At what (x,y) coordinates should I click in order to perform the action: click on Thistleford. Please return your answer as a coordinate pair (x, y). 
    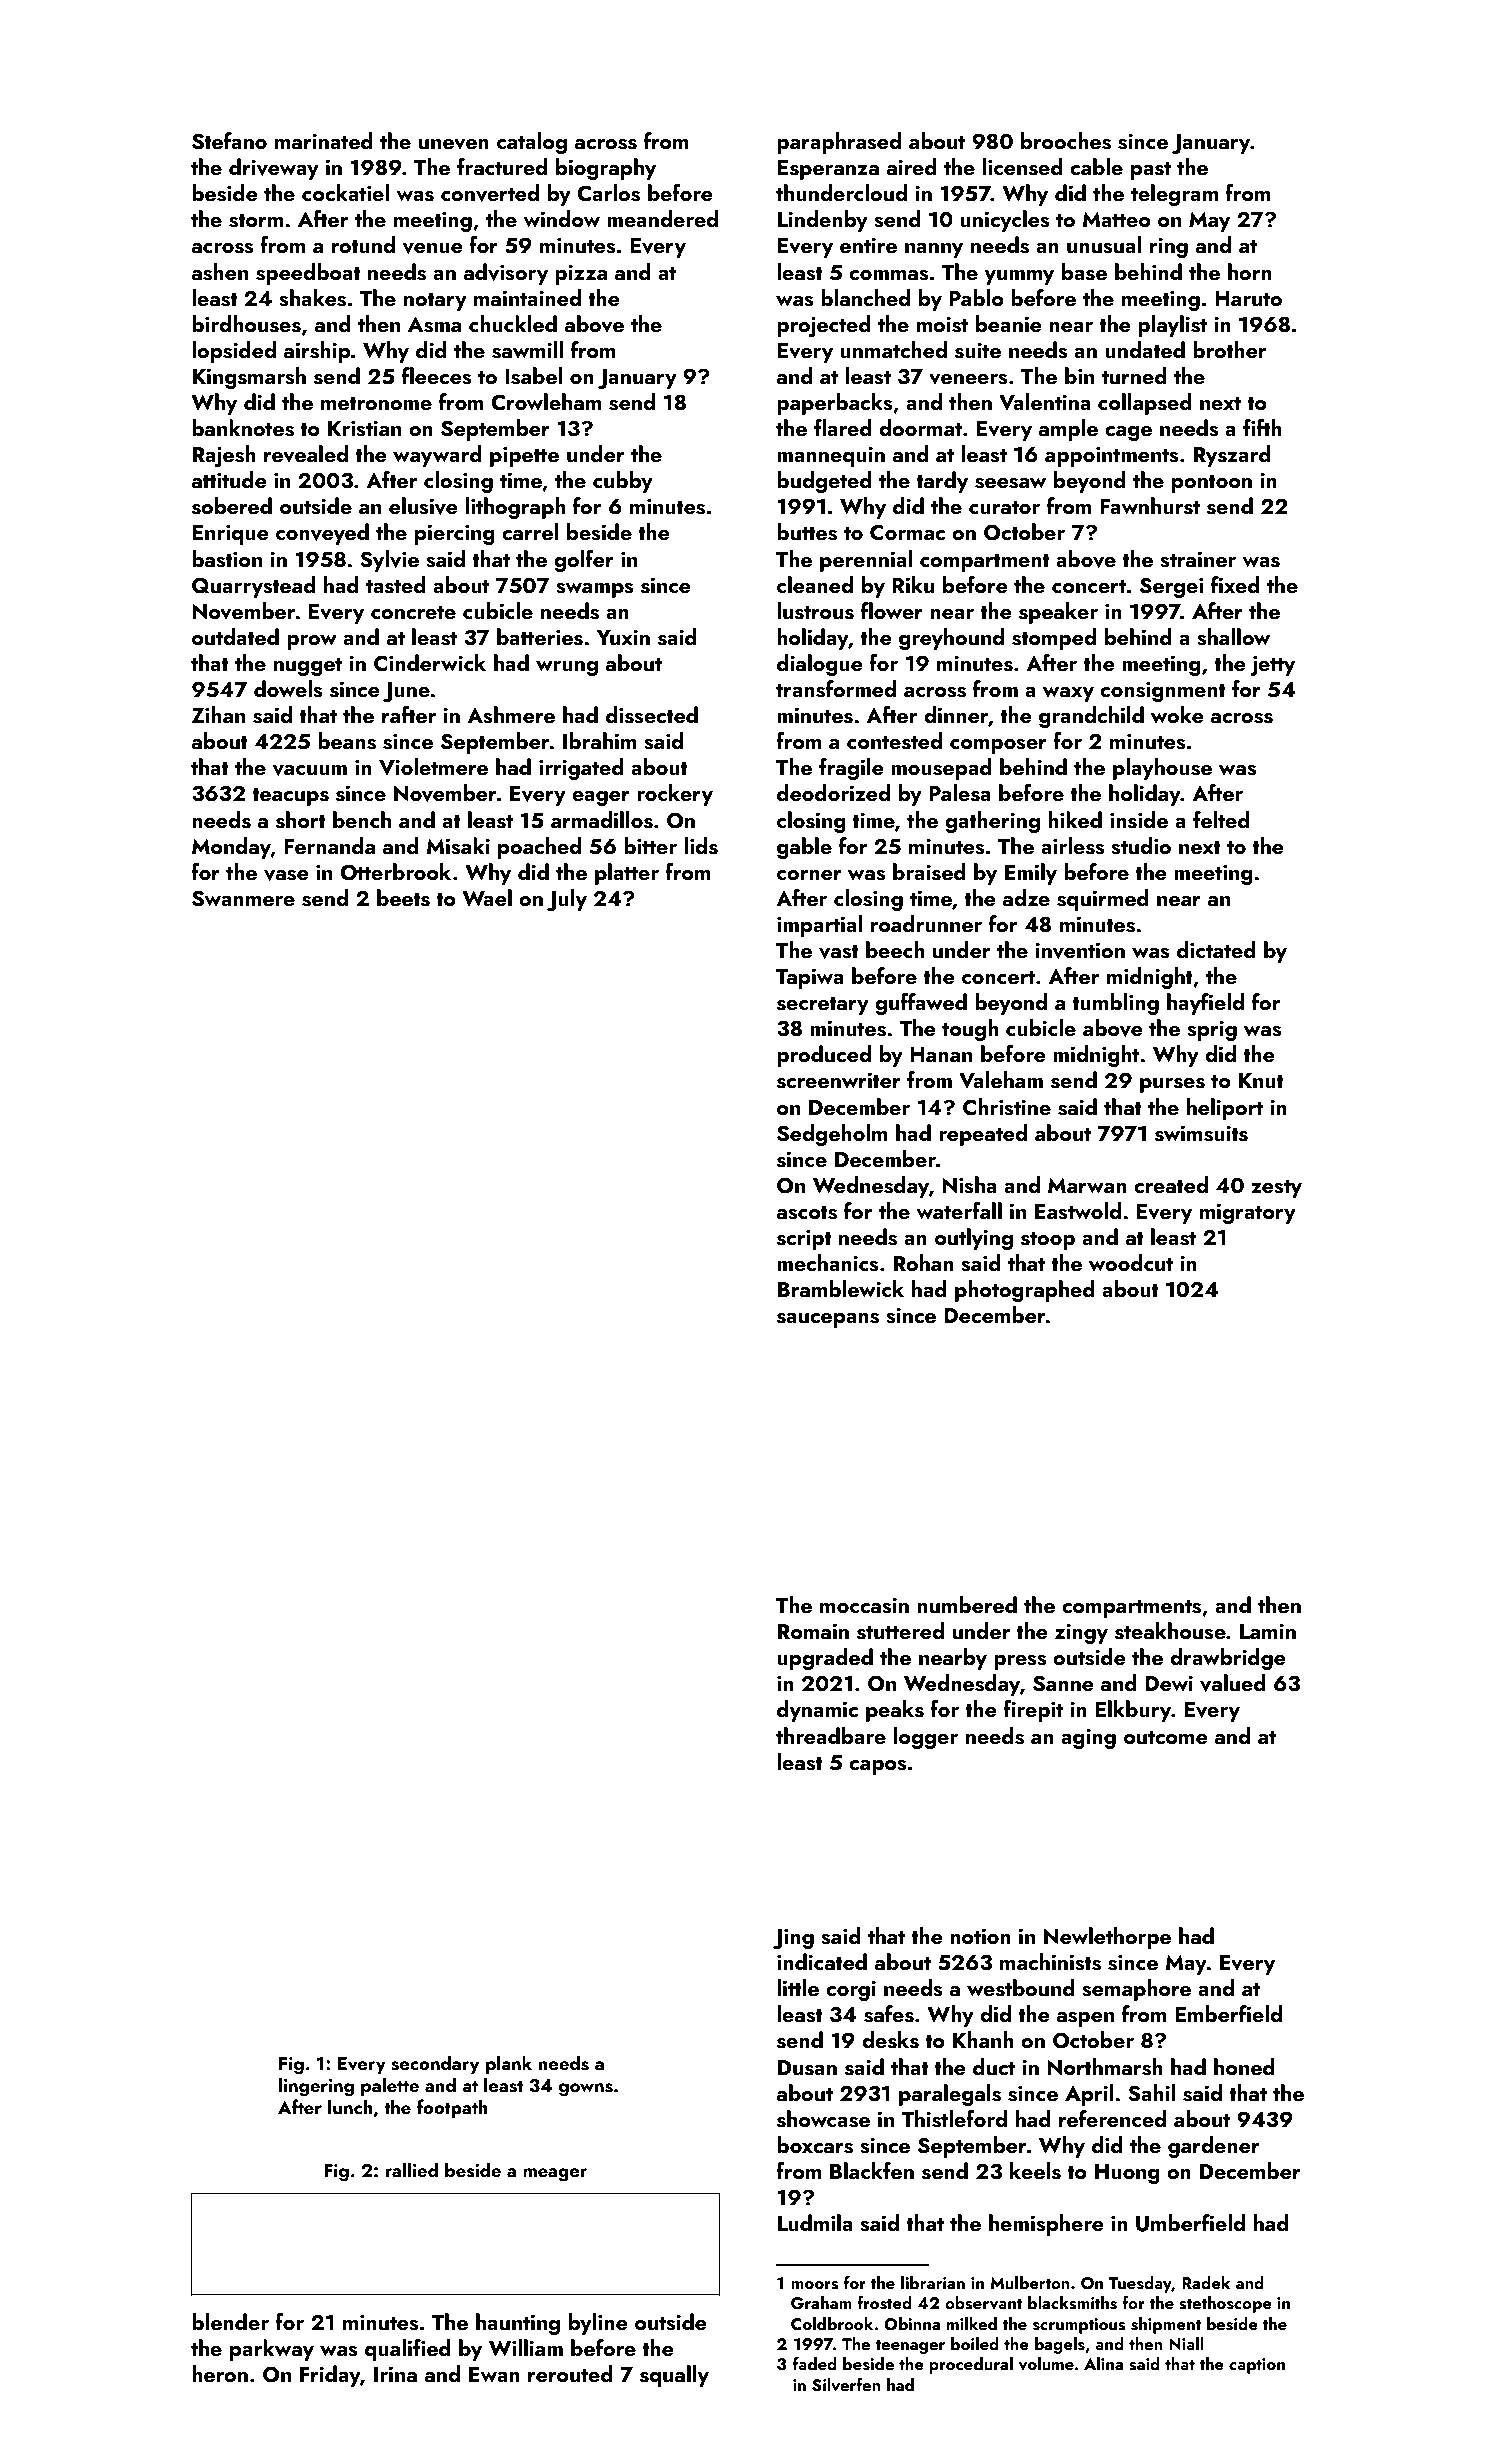
    Looking at the image, I should click on (954, 2119).
